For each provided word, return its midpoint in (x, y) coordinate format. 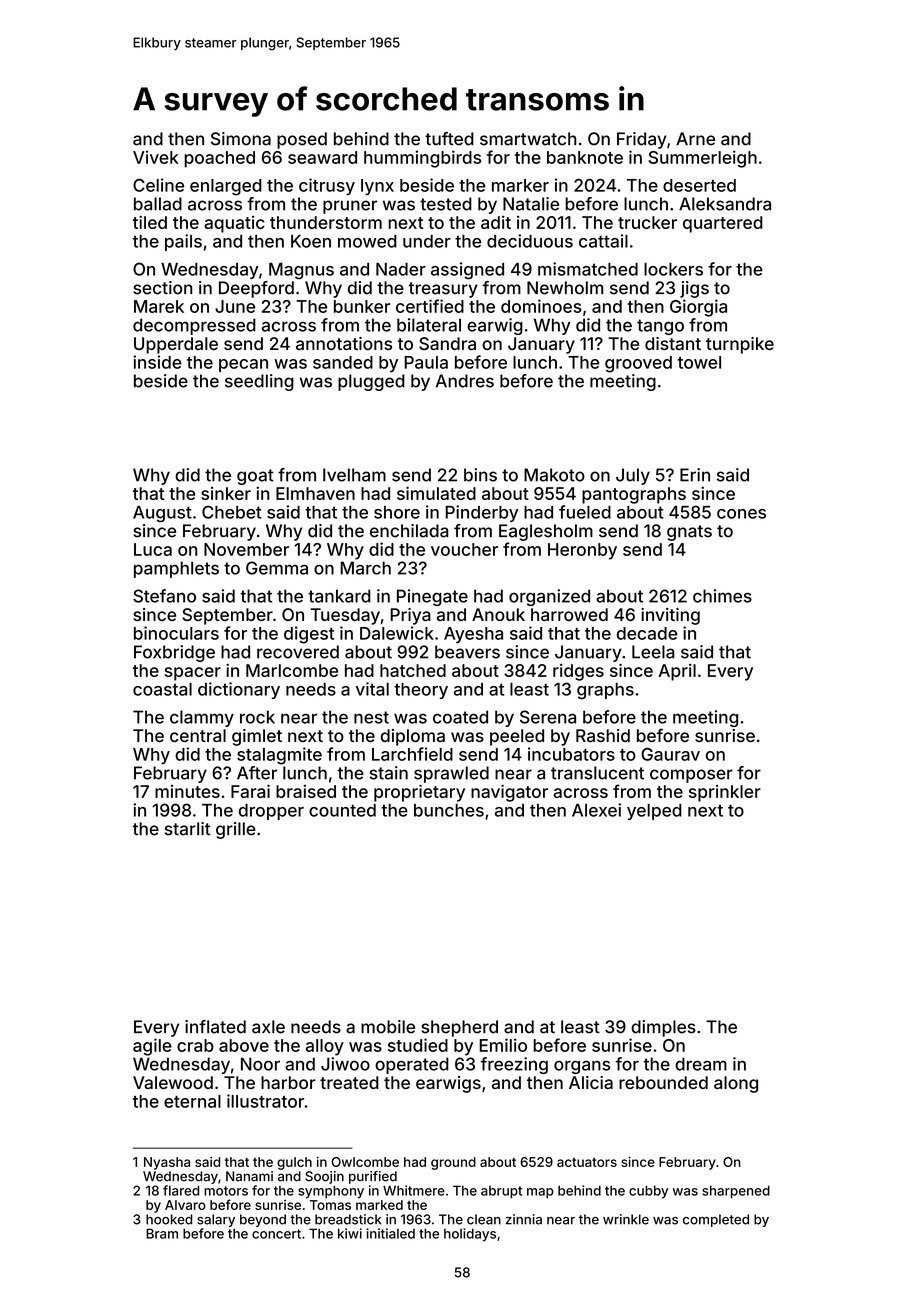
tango (660, 327)
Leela (653, 652)
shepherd (459, 1028)
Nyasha (167, 1163)
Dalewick (397, 633)
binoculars (176, 633)
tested (446, 204)
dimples (663, 1028)
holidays (470, 1235)
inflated (215, 1027)
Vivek (156, 157)
